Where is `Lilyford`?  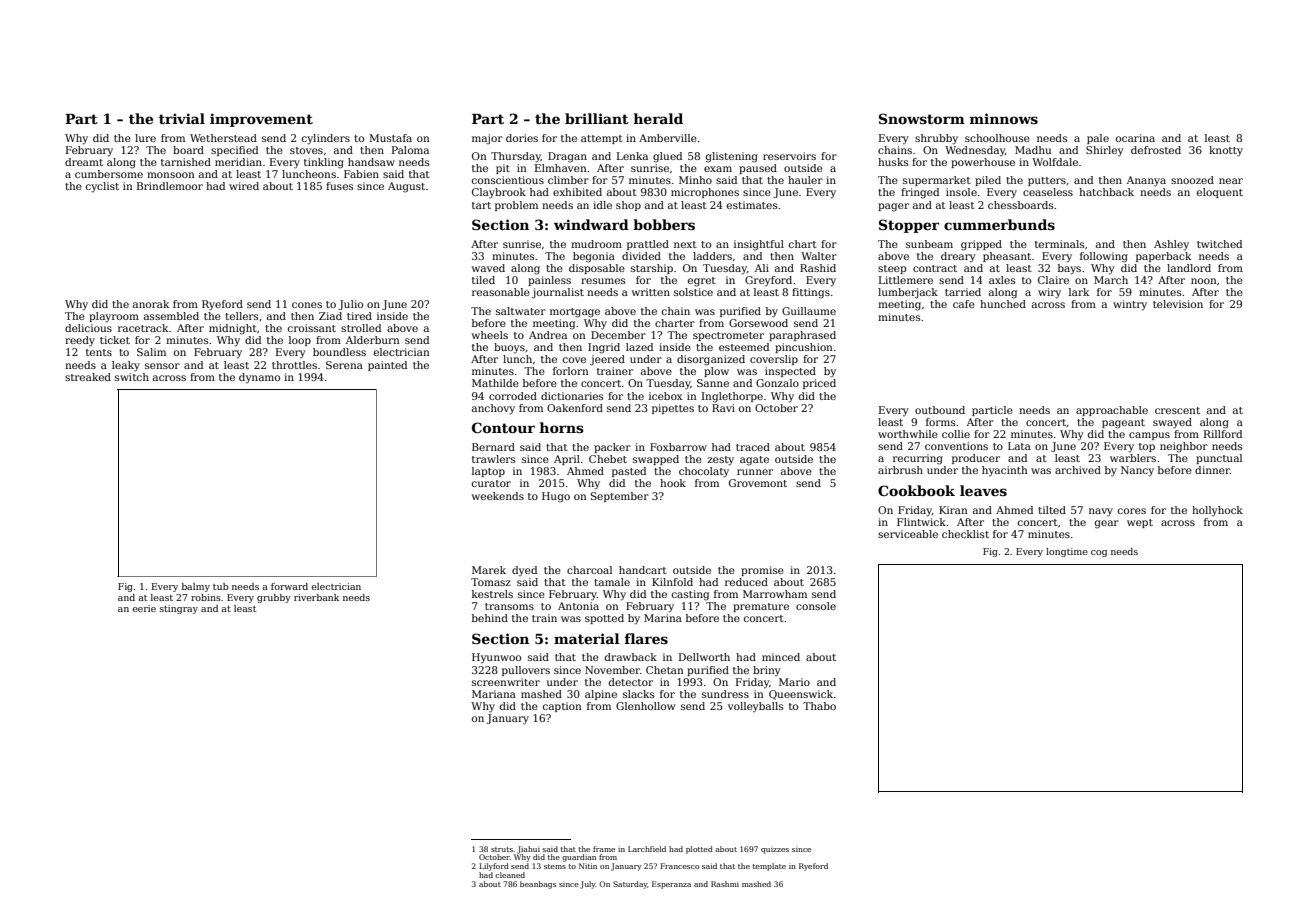
Lilyford is located at coordinates (494, 867).
